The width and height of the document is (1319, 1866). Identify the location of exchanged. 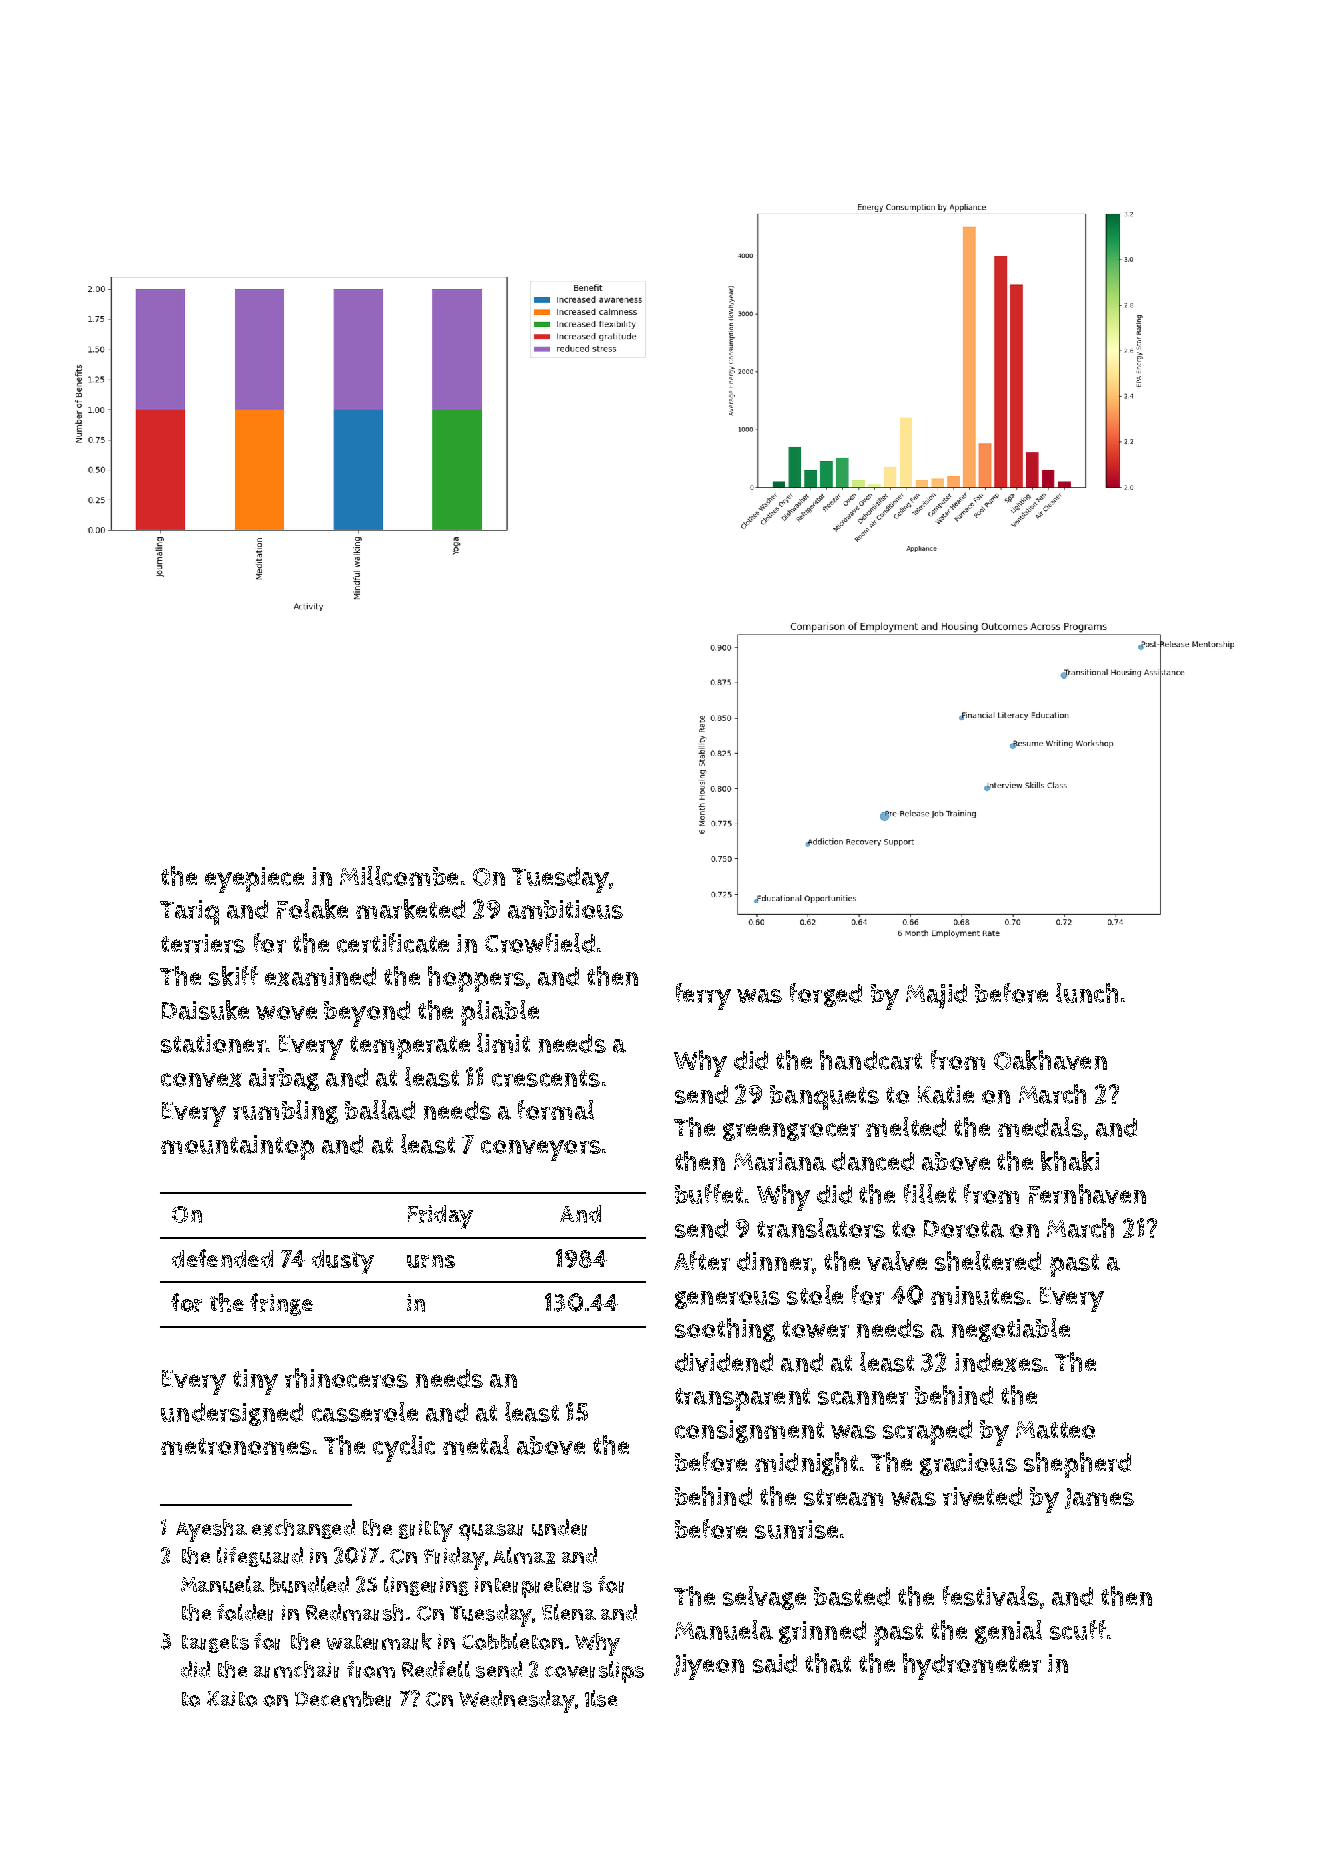
(303, 1529).
